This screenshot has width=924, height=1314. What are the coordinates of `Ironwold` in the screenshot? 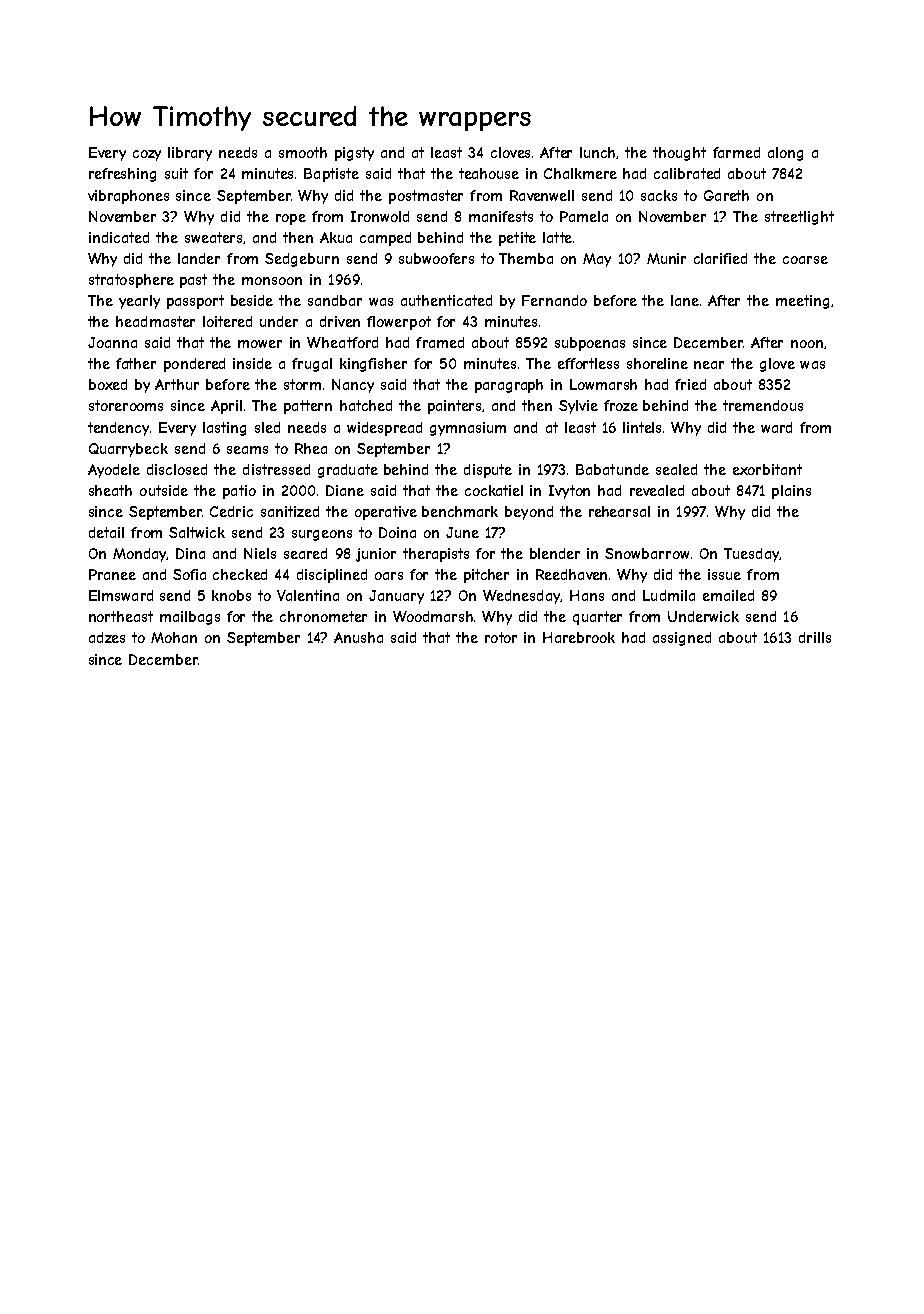 It's located at (380, 216).
